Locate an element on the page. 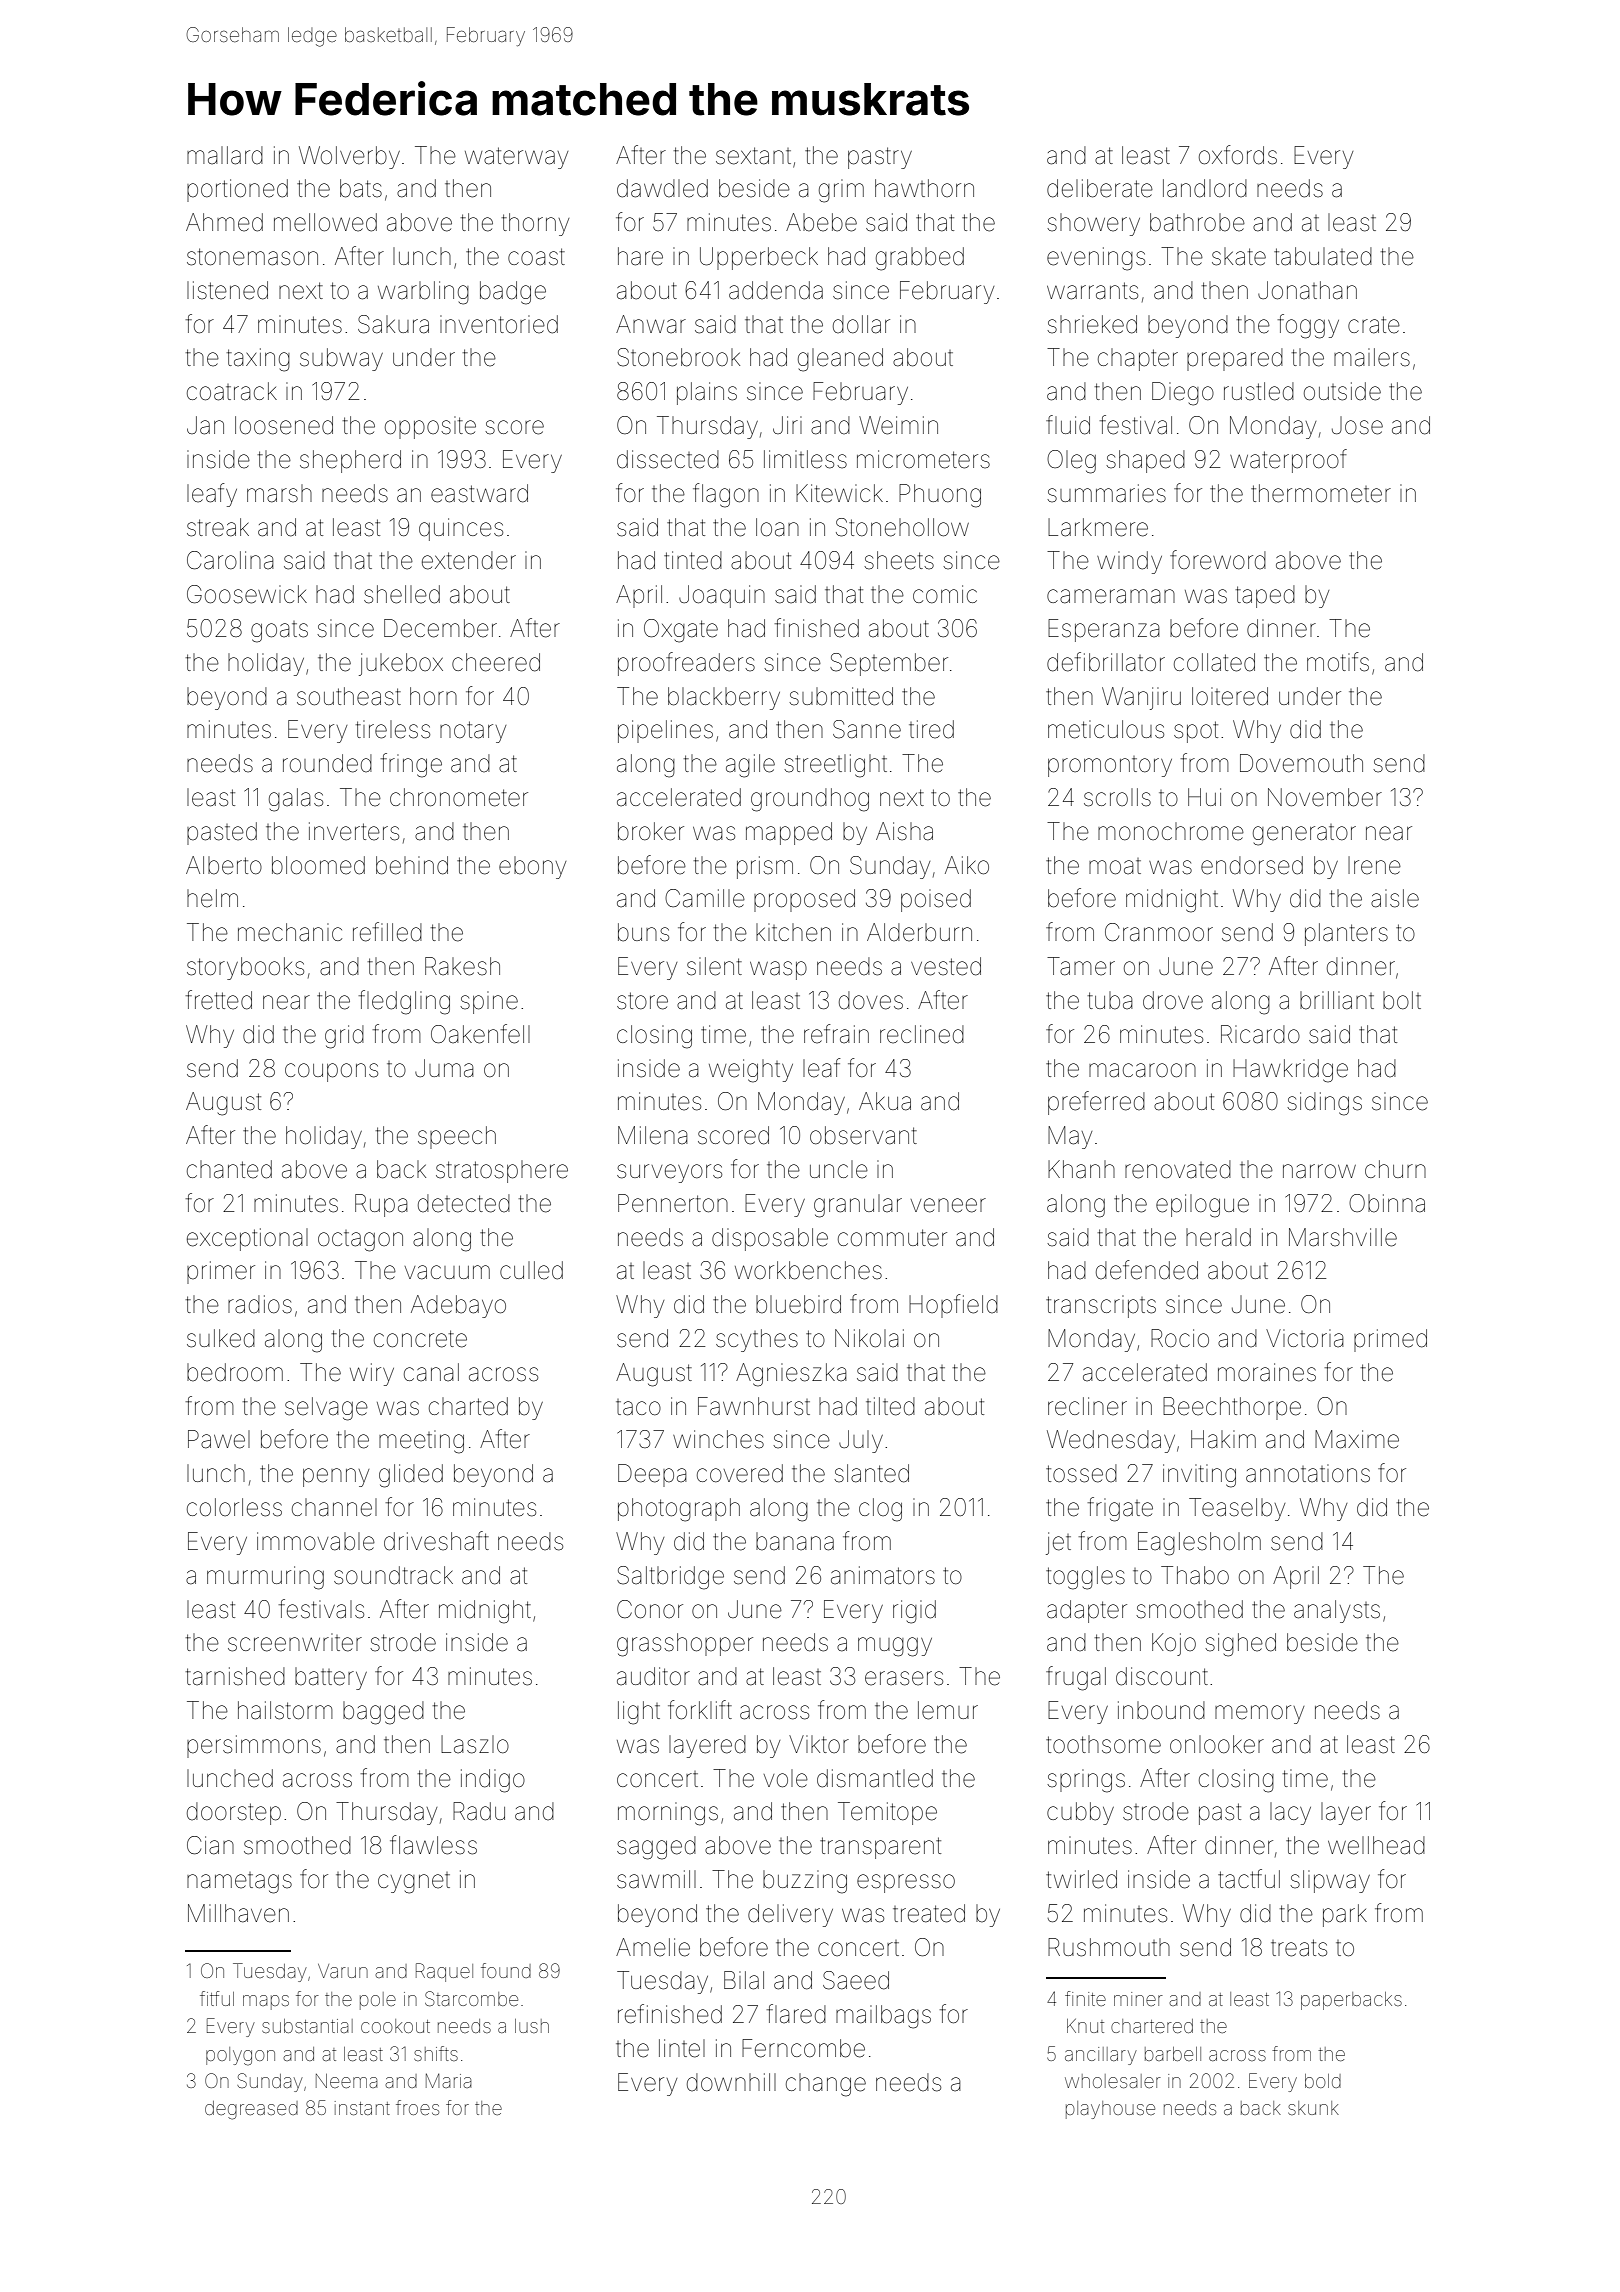  fitful is located at coordinates (217, 1998).
